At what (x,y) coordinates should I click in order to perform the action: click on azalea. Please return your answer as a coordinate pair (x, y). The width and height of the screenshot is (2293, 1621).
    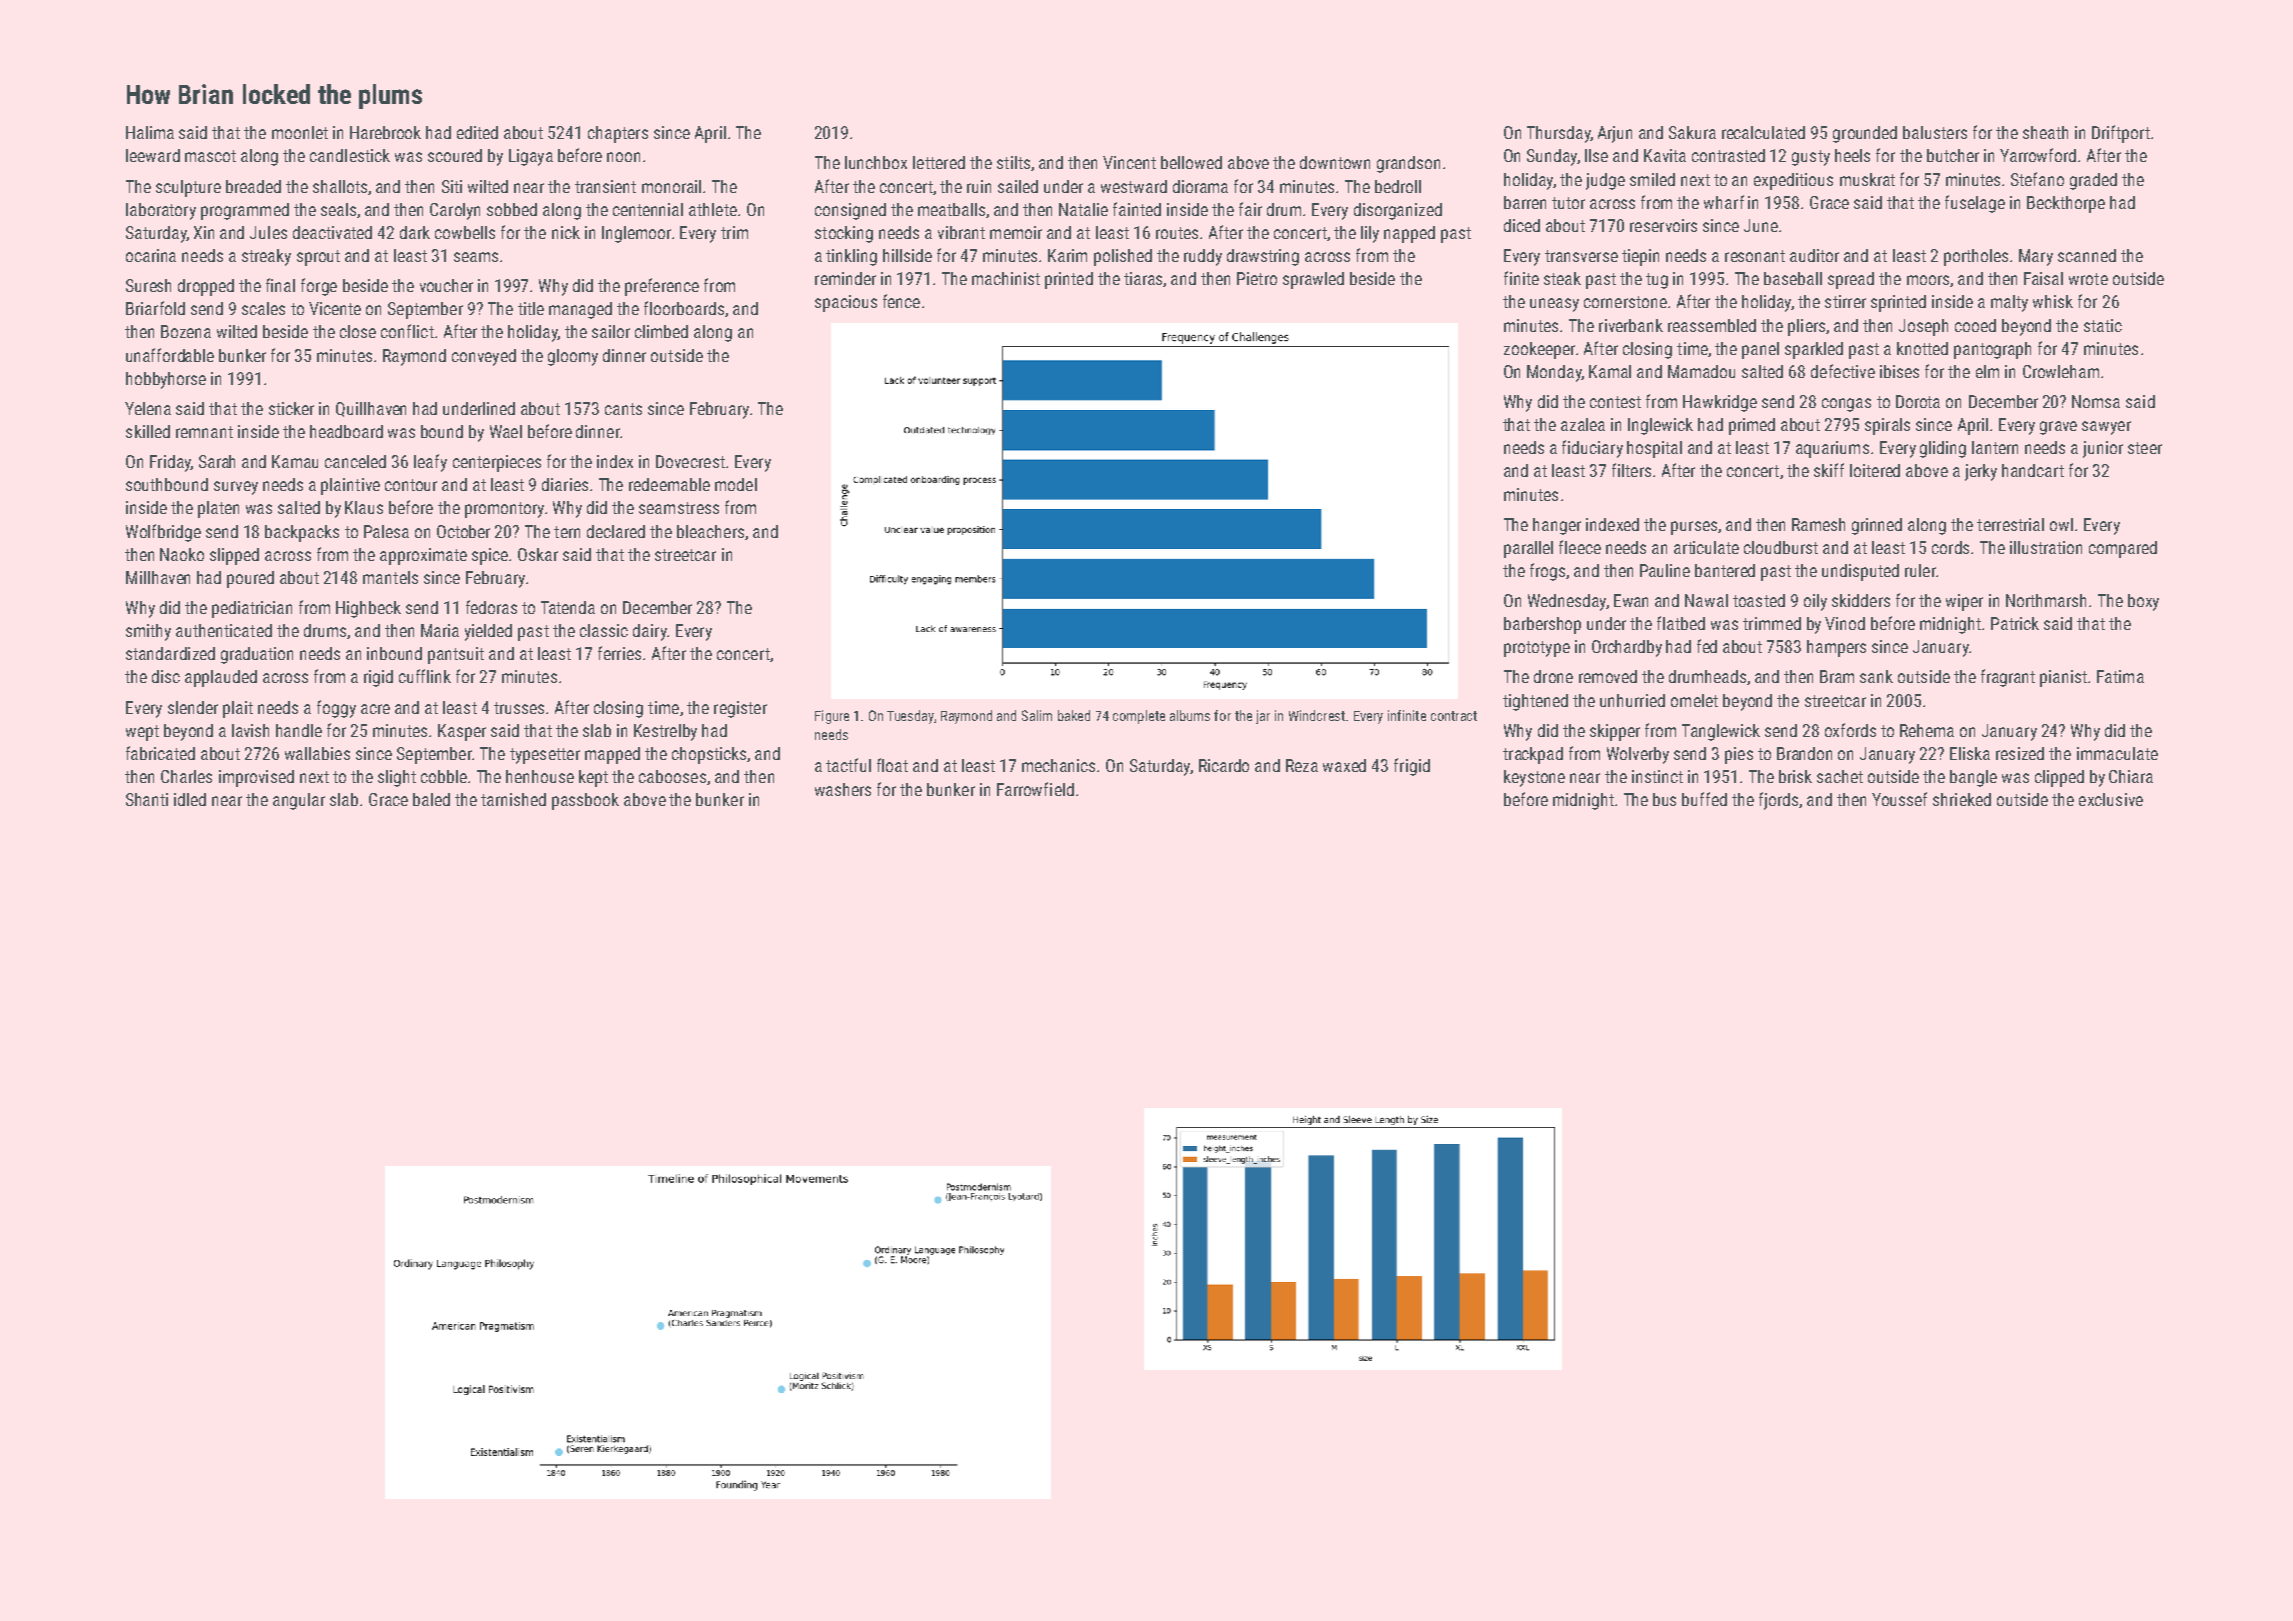
    Looking at the image, I should click on (1583, 424).
